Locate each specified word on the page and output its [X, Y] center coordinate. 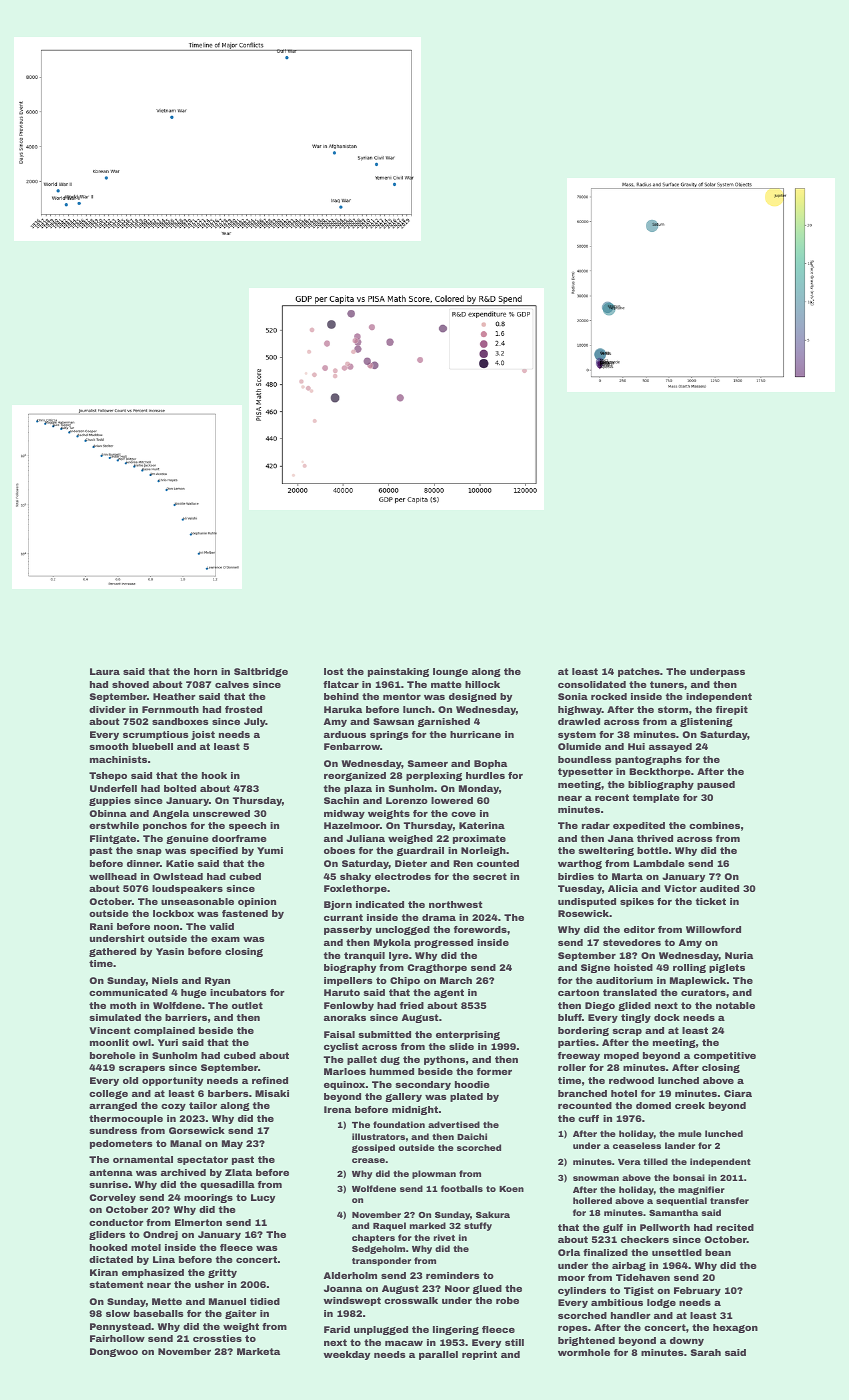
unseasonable [197, 901]
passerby [348, 930]
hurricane [475, 734]
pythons [444, 1060]
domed [653, 1105]
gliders [107, 1235]
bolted [180, 788]
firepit [732, 710]
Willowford [713, 929]
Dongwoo [114, 1352]
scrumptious [156, 735]
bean [718, 1252]
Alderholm [350, 1275]
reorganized [355, 776]
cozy [173, 1107]
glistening [706, 722]
